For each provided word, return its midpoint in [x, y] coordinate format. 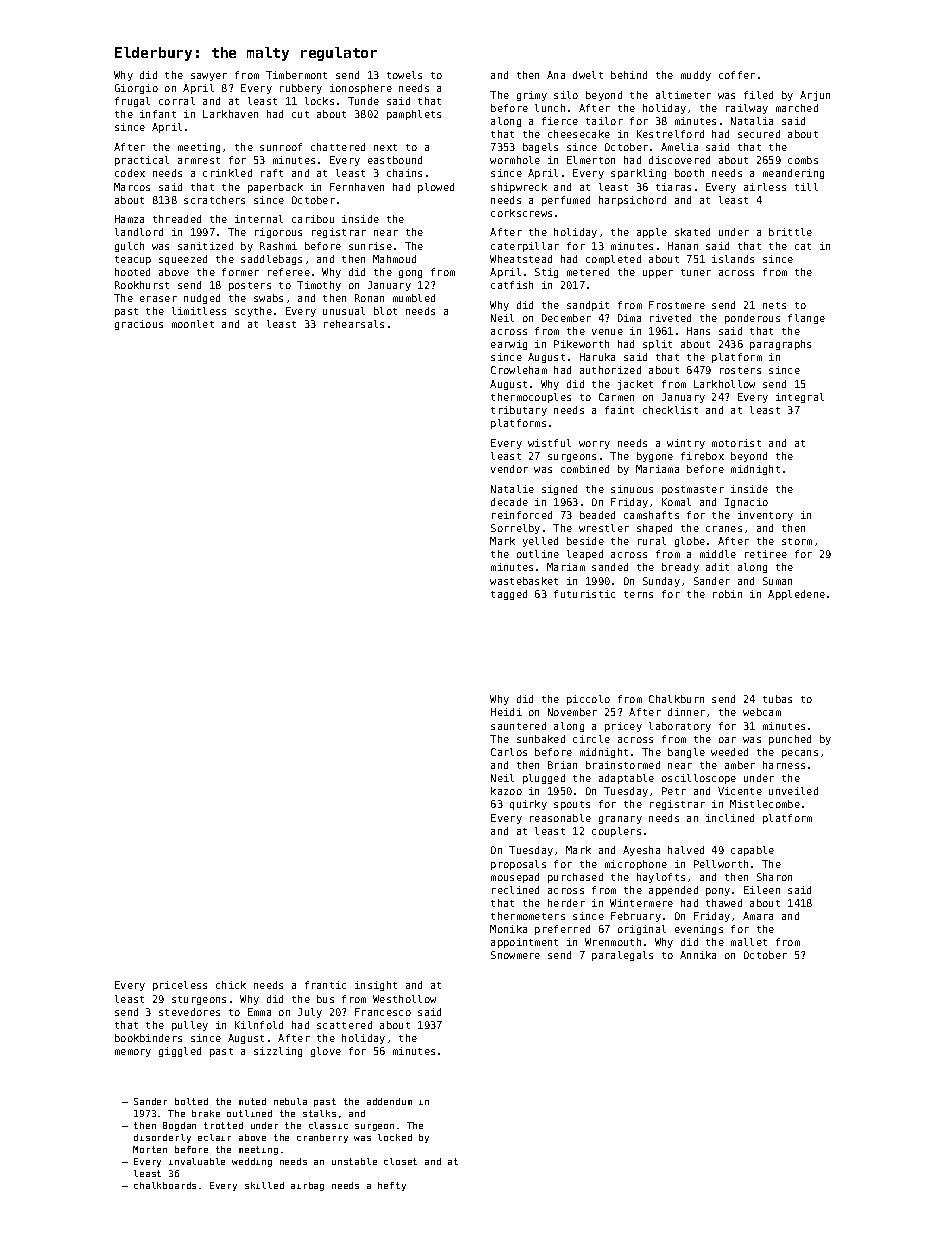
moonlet [193, 324]
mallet [749, 942]
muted [252, 1101]
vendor [509, 469]
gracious [139, 325]
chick [231, 985]
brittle [790, 232]
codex [130, 173]
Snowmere [515, 955]
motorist [736, 443]
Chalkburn [676, 699]
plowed [436, 188]
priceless [180, 986]
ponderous [752, 319]
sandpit [588, 306]
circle [591, 739]
